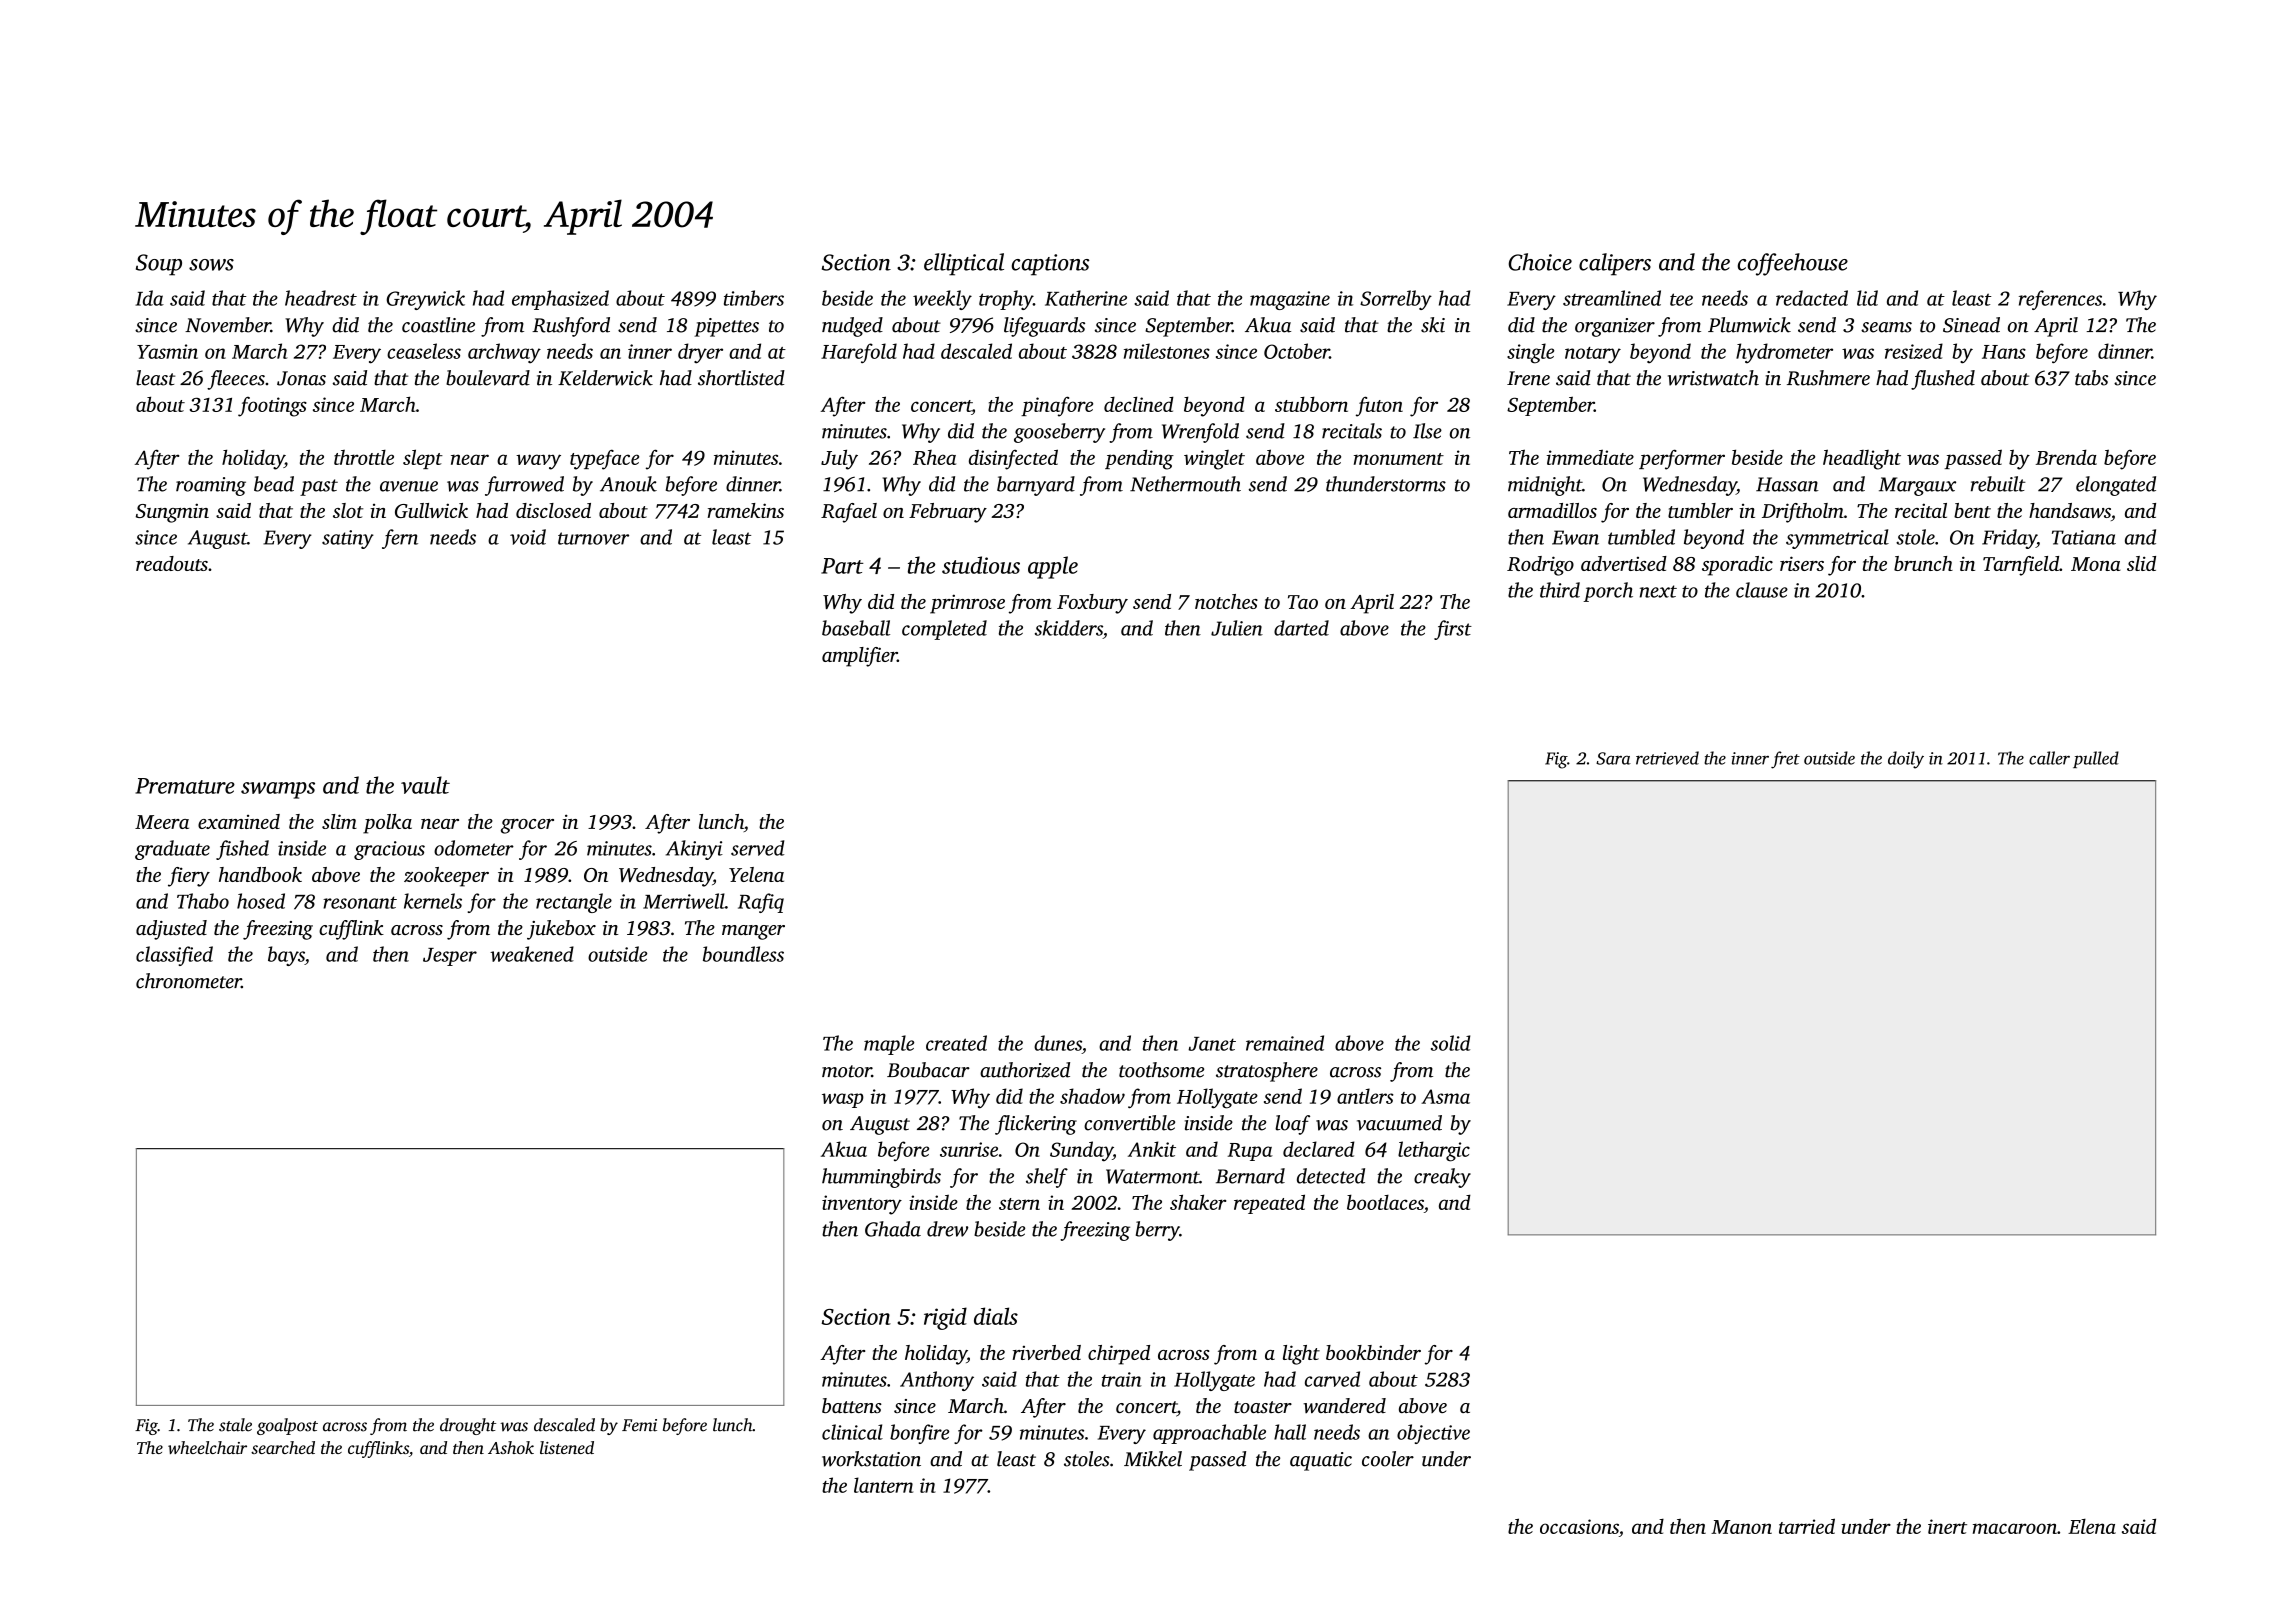  I want to click on rebuilt, so click(1998, 484).
